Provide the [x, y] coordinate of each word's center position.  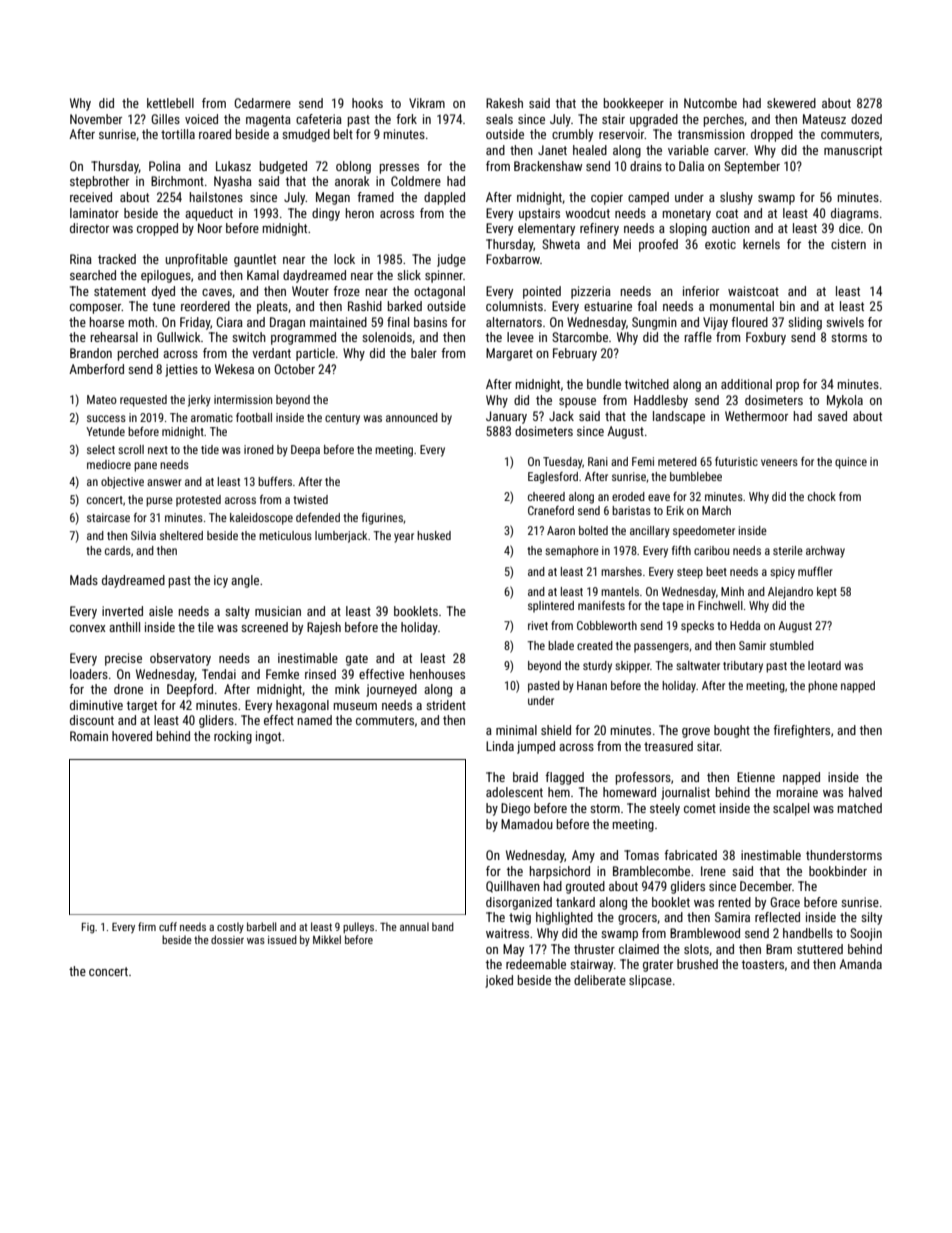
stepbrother [99, 182]
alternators [514, 322]
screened [264, 627]
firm [147, 926]
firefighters [801, 731]
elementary [546, 229]
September [752, 167]
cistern [848, 244]
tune [164, 306]
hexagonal [302, 706]
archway [825, 552]
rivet [538, 625]
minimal [516, 730]
